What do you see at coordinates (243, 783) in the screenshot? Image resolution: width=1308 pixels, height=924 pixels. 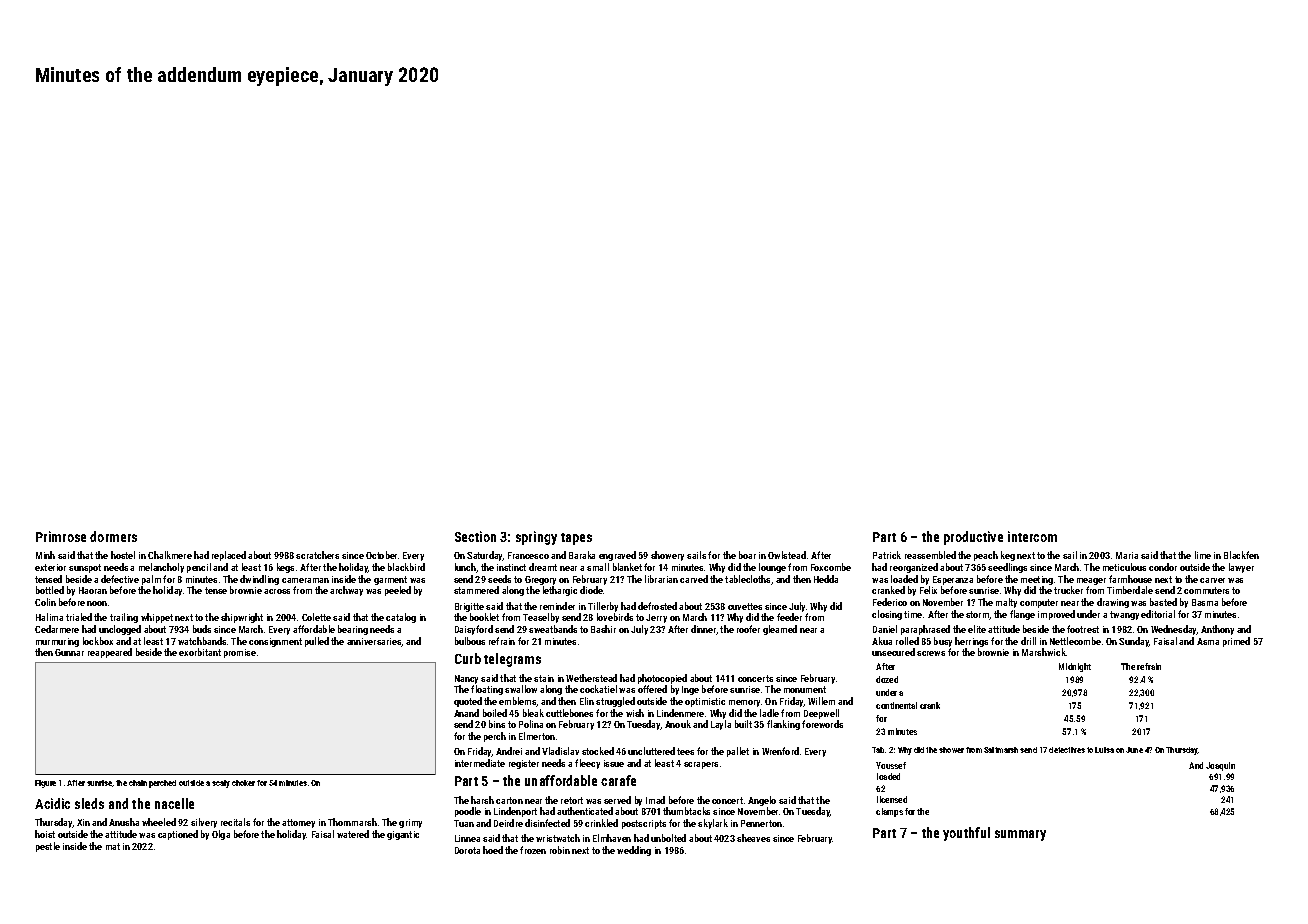 I see `choker` at bounding box center [243, 783].
